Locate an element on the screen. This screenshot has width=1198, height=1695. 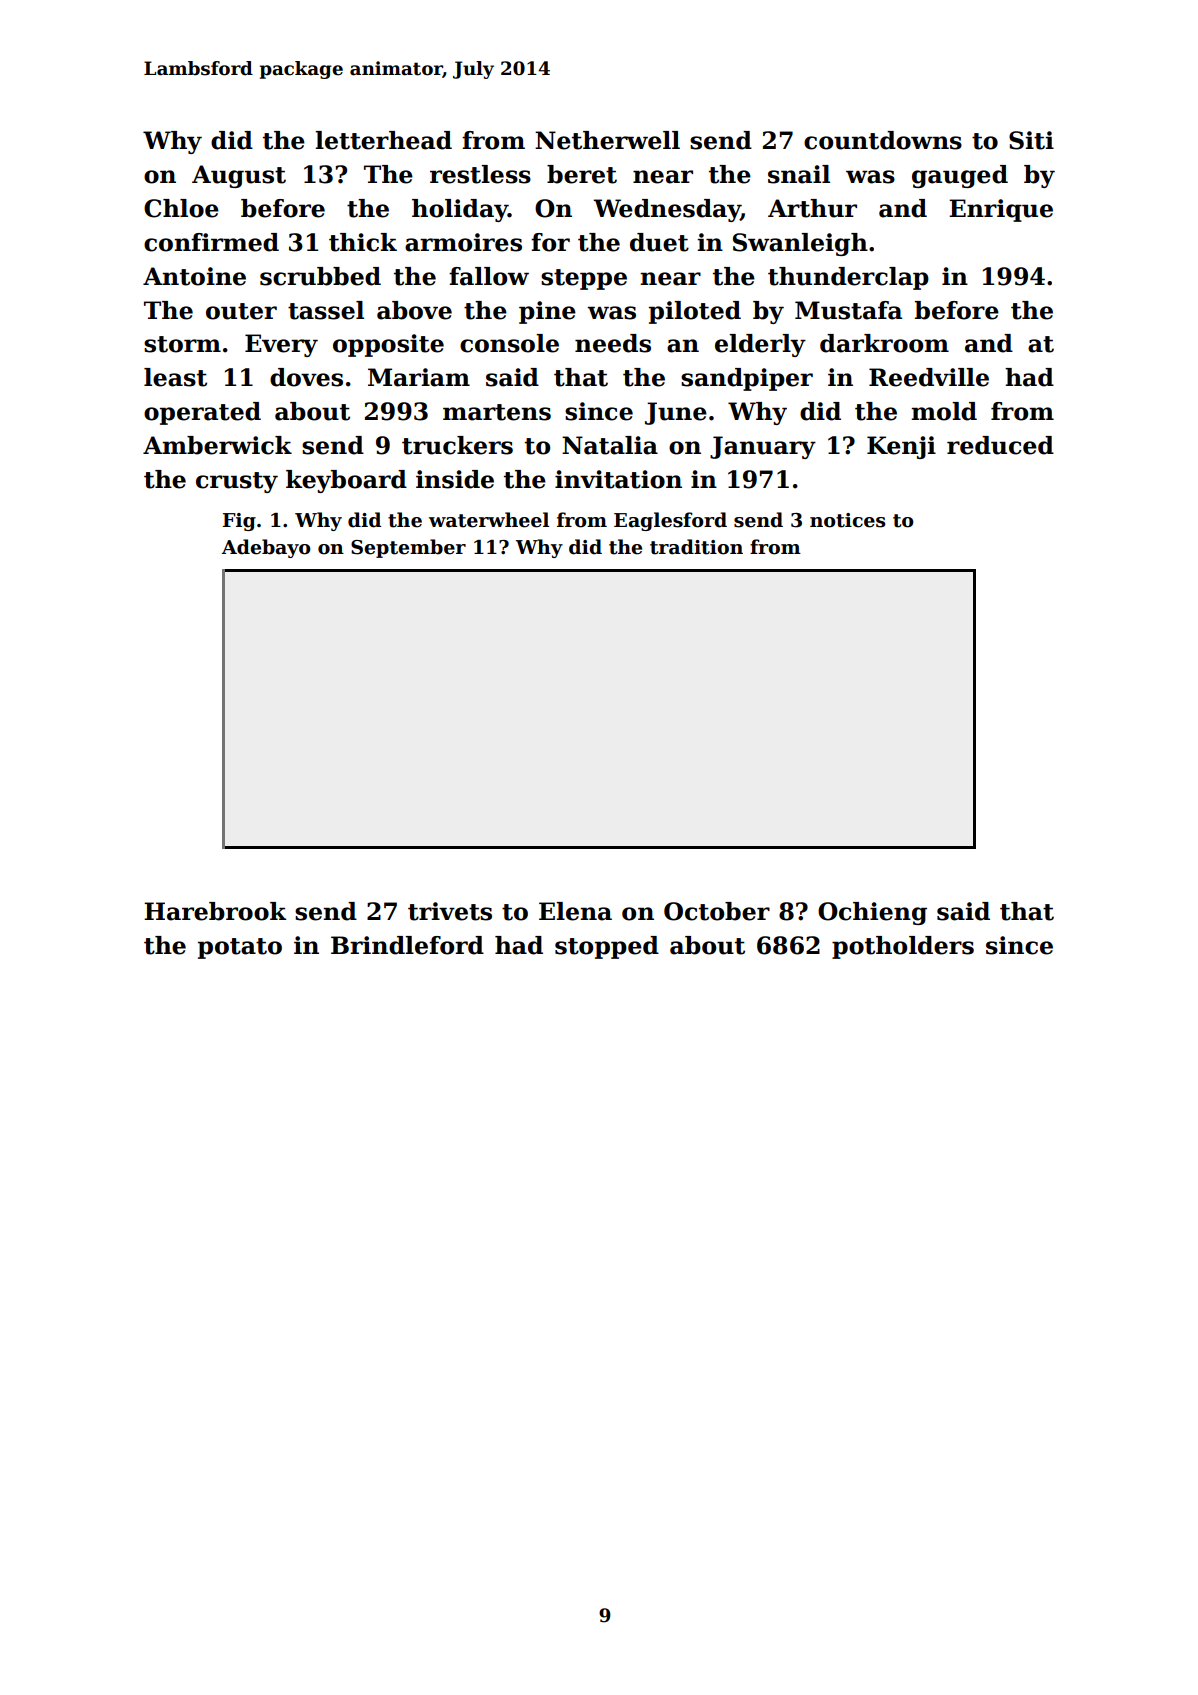
Brindleford is located at coordinates (407, 945).
